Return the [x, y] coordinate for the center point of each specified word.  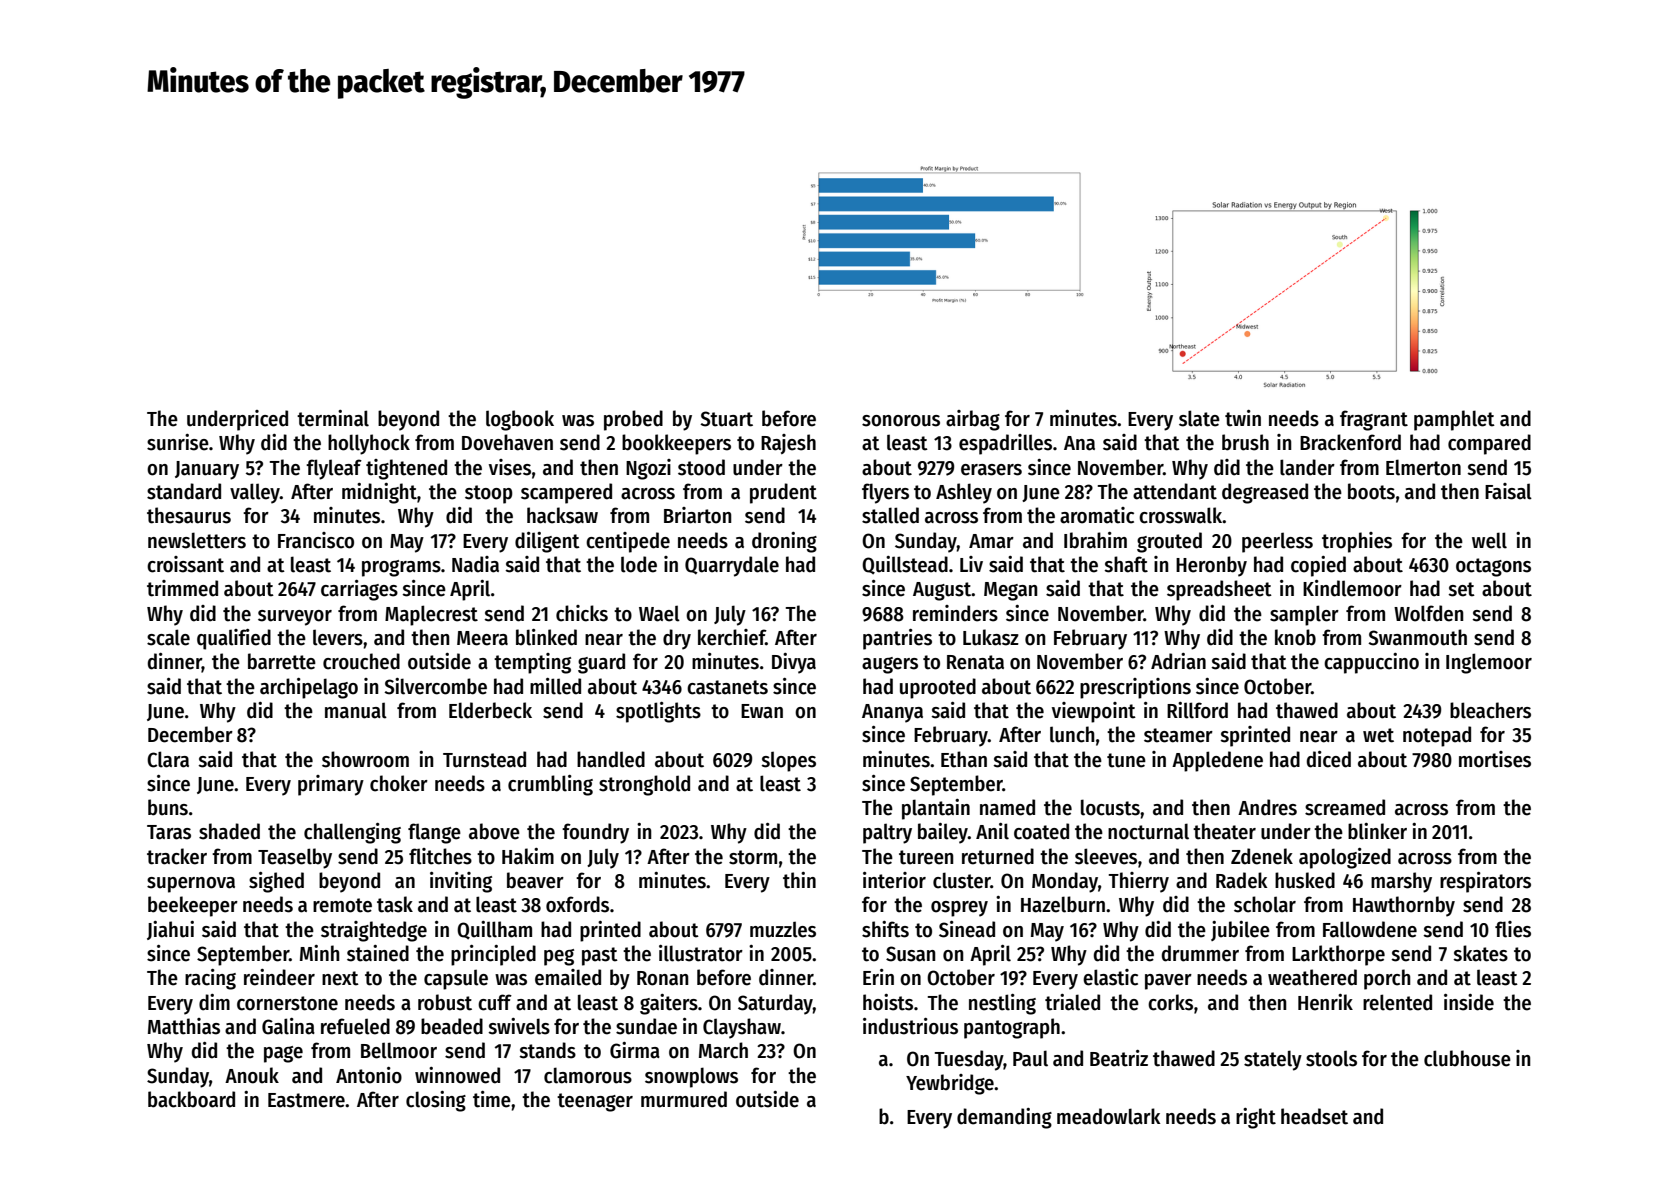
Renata [975, 662]
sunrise [178, 442]
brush [1245, 442]
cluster [962, 880]
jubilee [1240, 931]
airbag [973, 420]
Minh [320, 953]
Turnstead [484, 759]
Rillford [1197, 710]
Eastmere [306, 1100]
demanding [1004, 1118]
